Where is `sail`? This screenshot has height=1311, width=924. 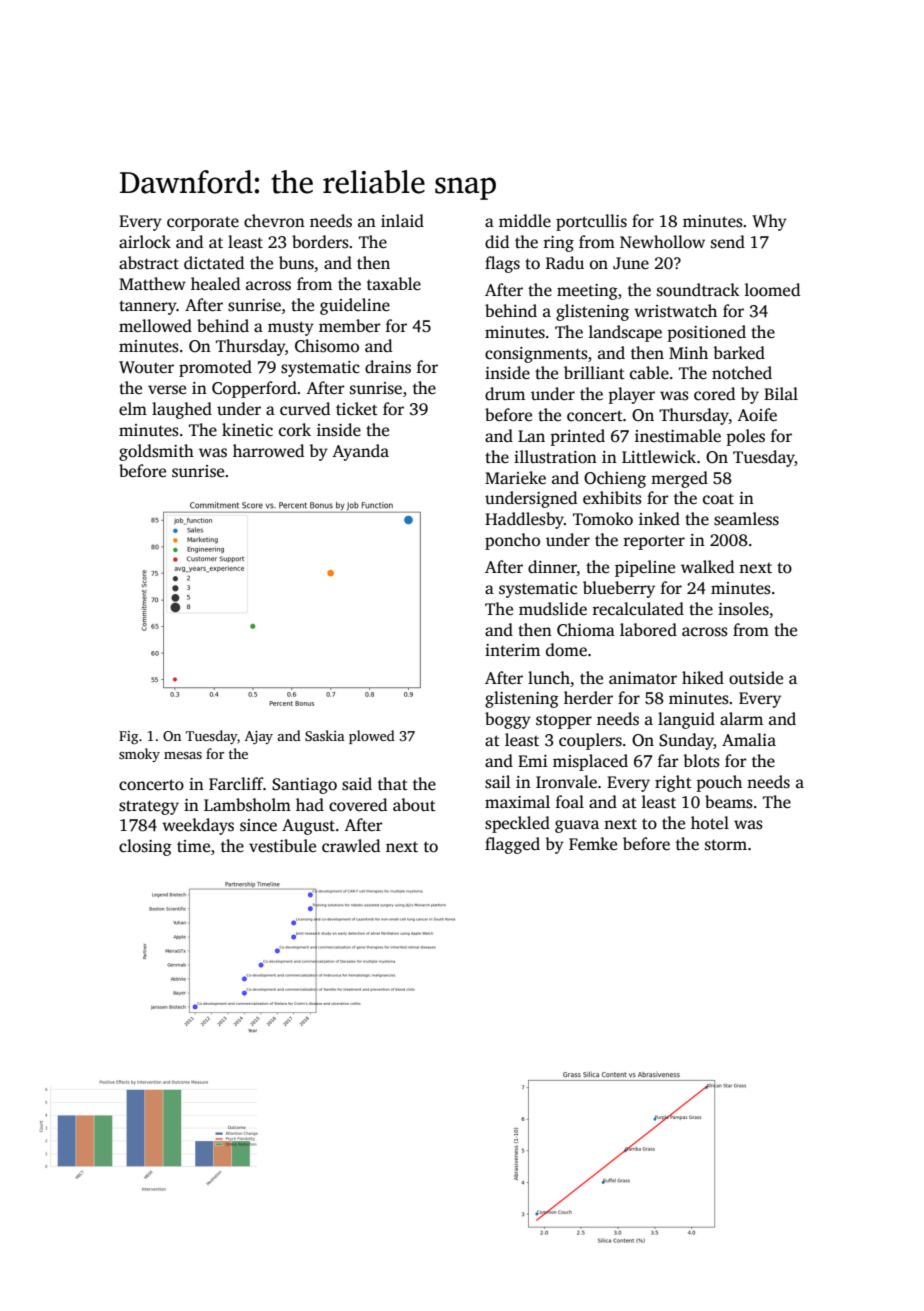 sail is located at coordinates (498, 782).
